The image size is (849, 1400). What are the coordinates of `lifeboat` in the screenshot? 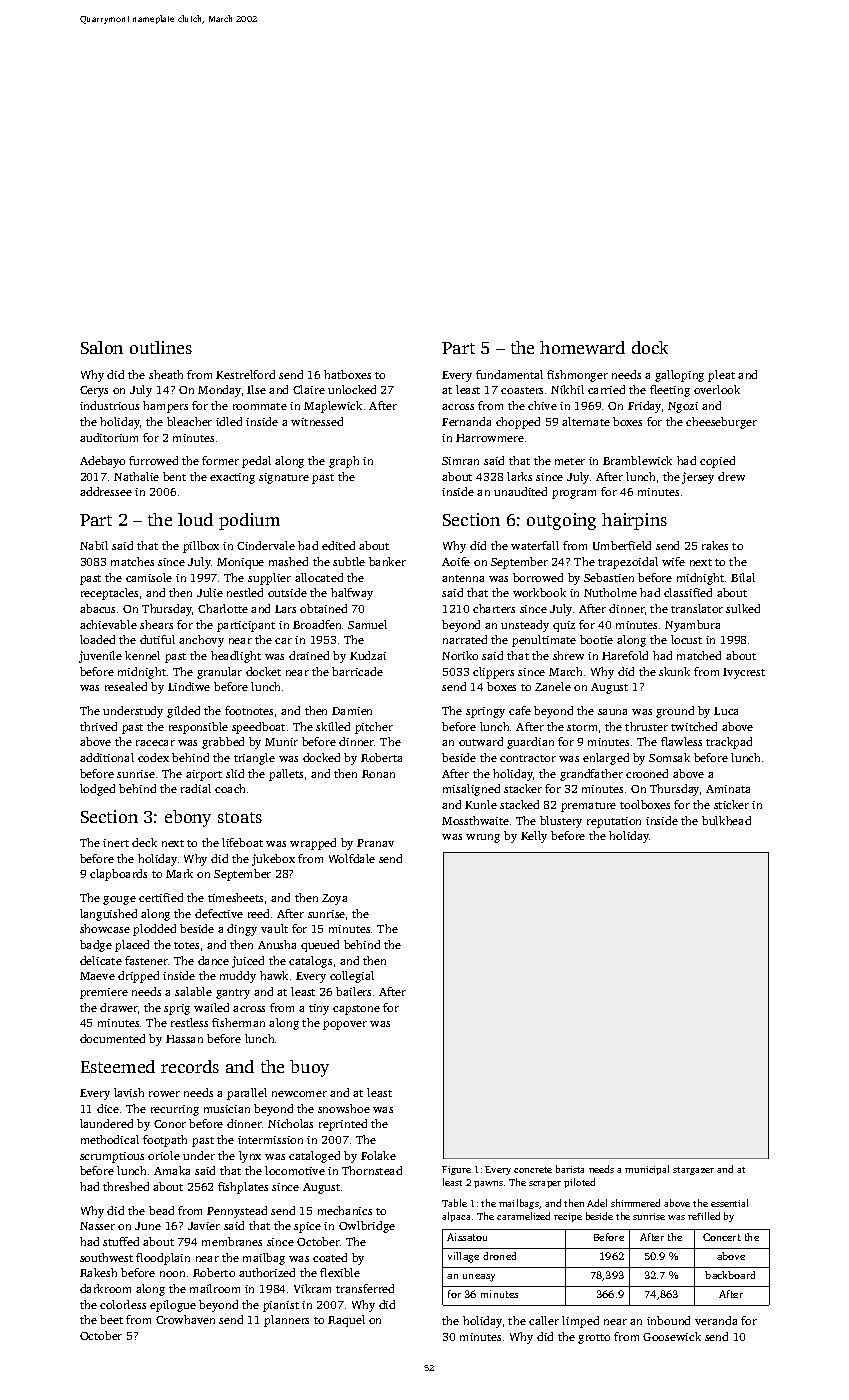 It's located at (242, 842).
